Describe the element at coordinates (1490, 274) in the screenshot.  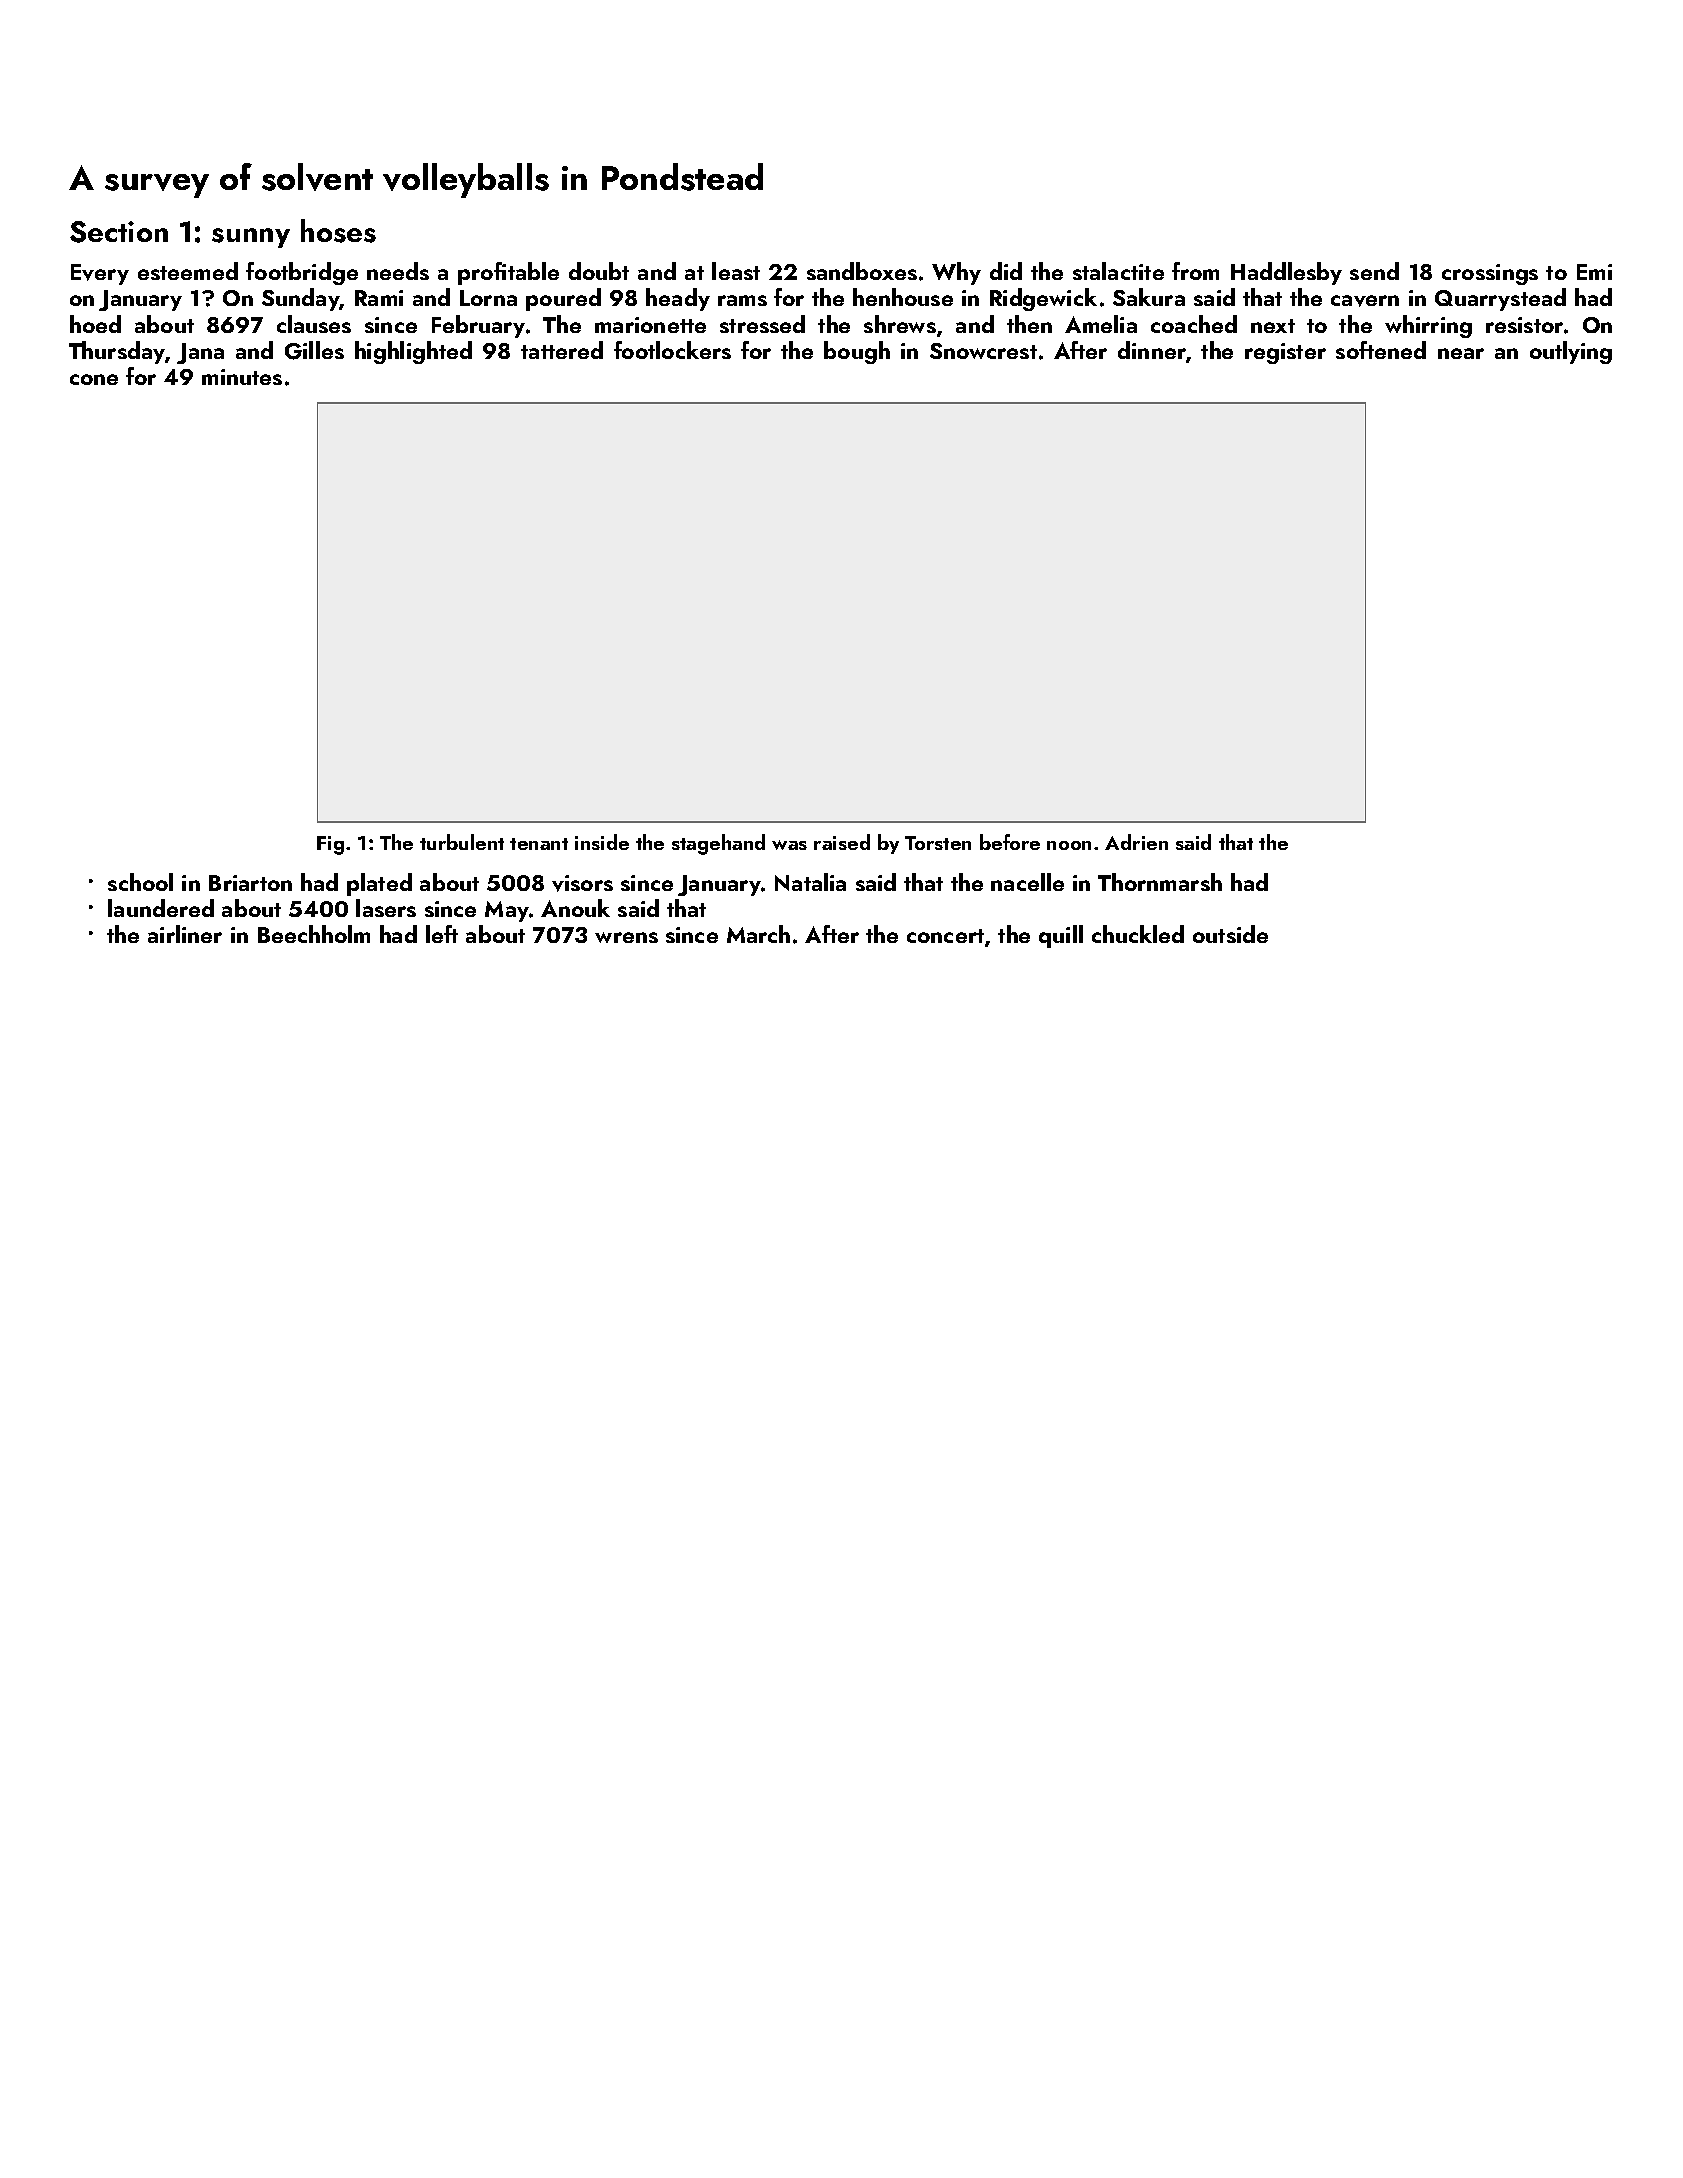
I see `crossings` at that location.
